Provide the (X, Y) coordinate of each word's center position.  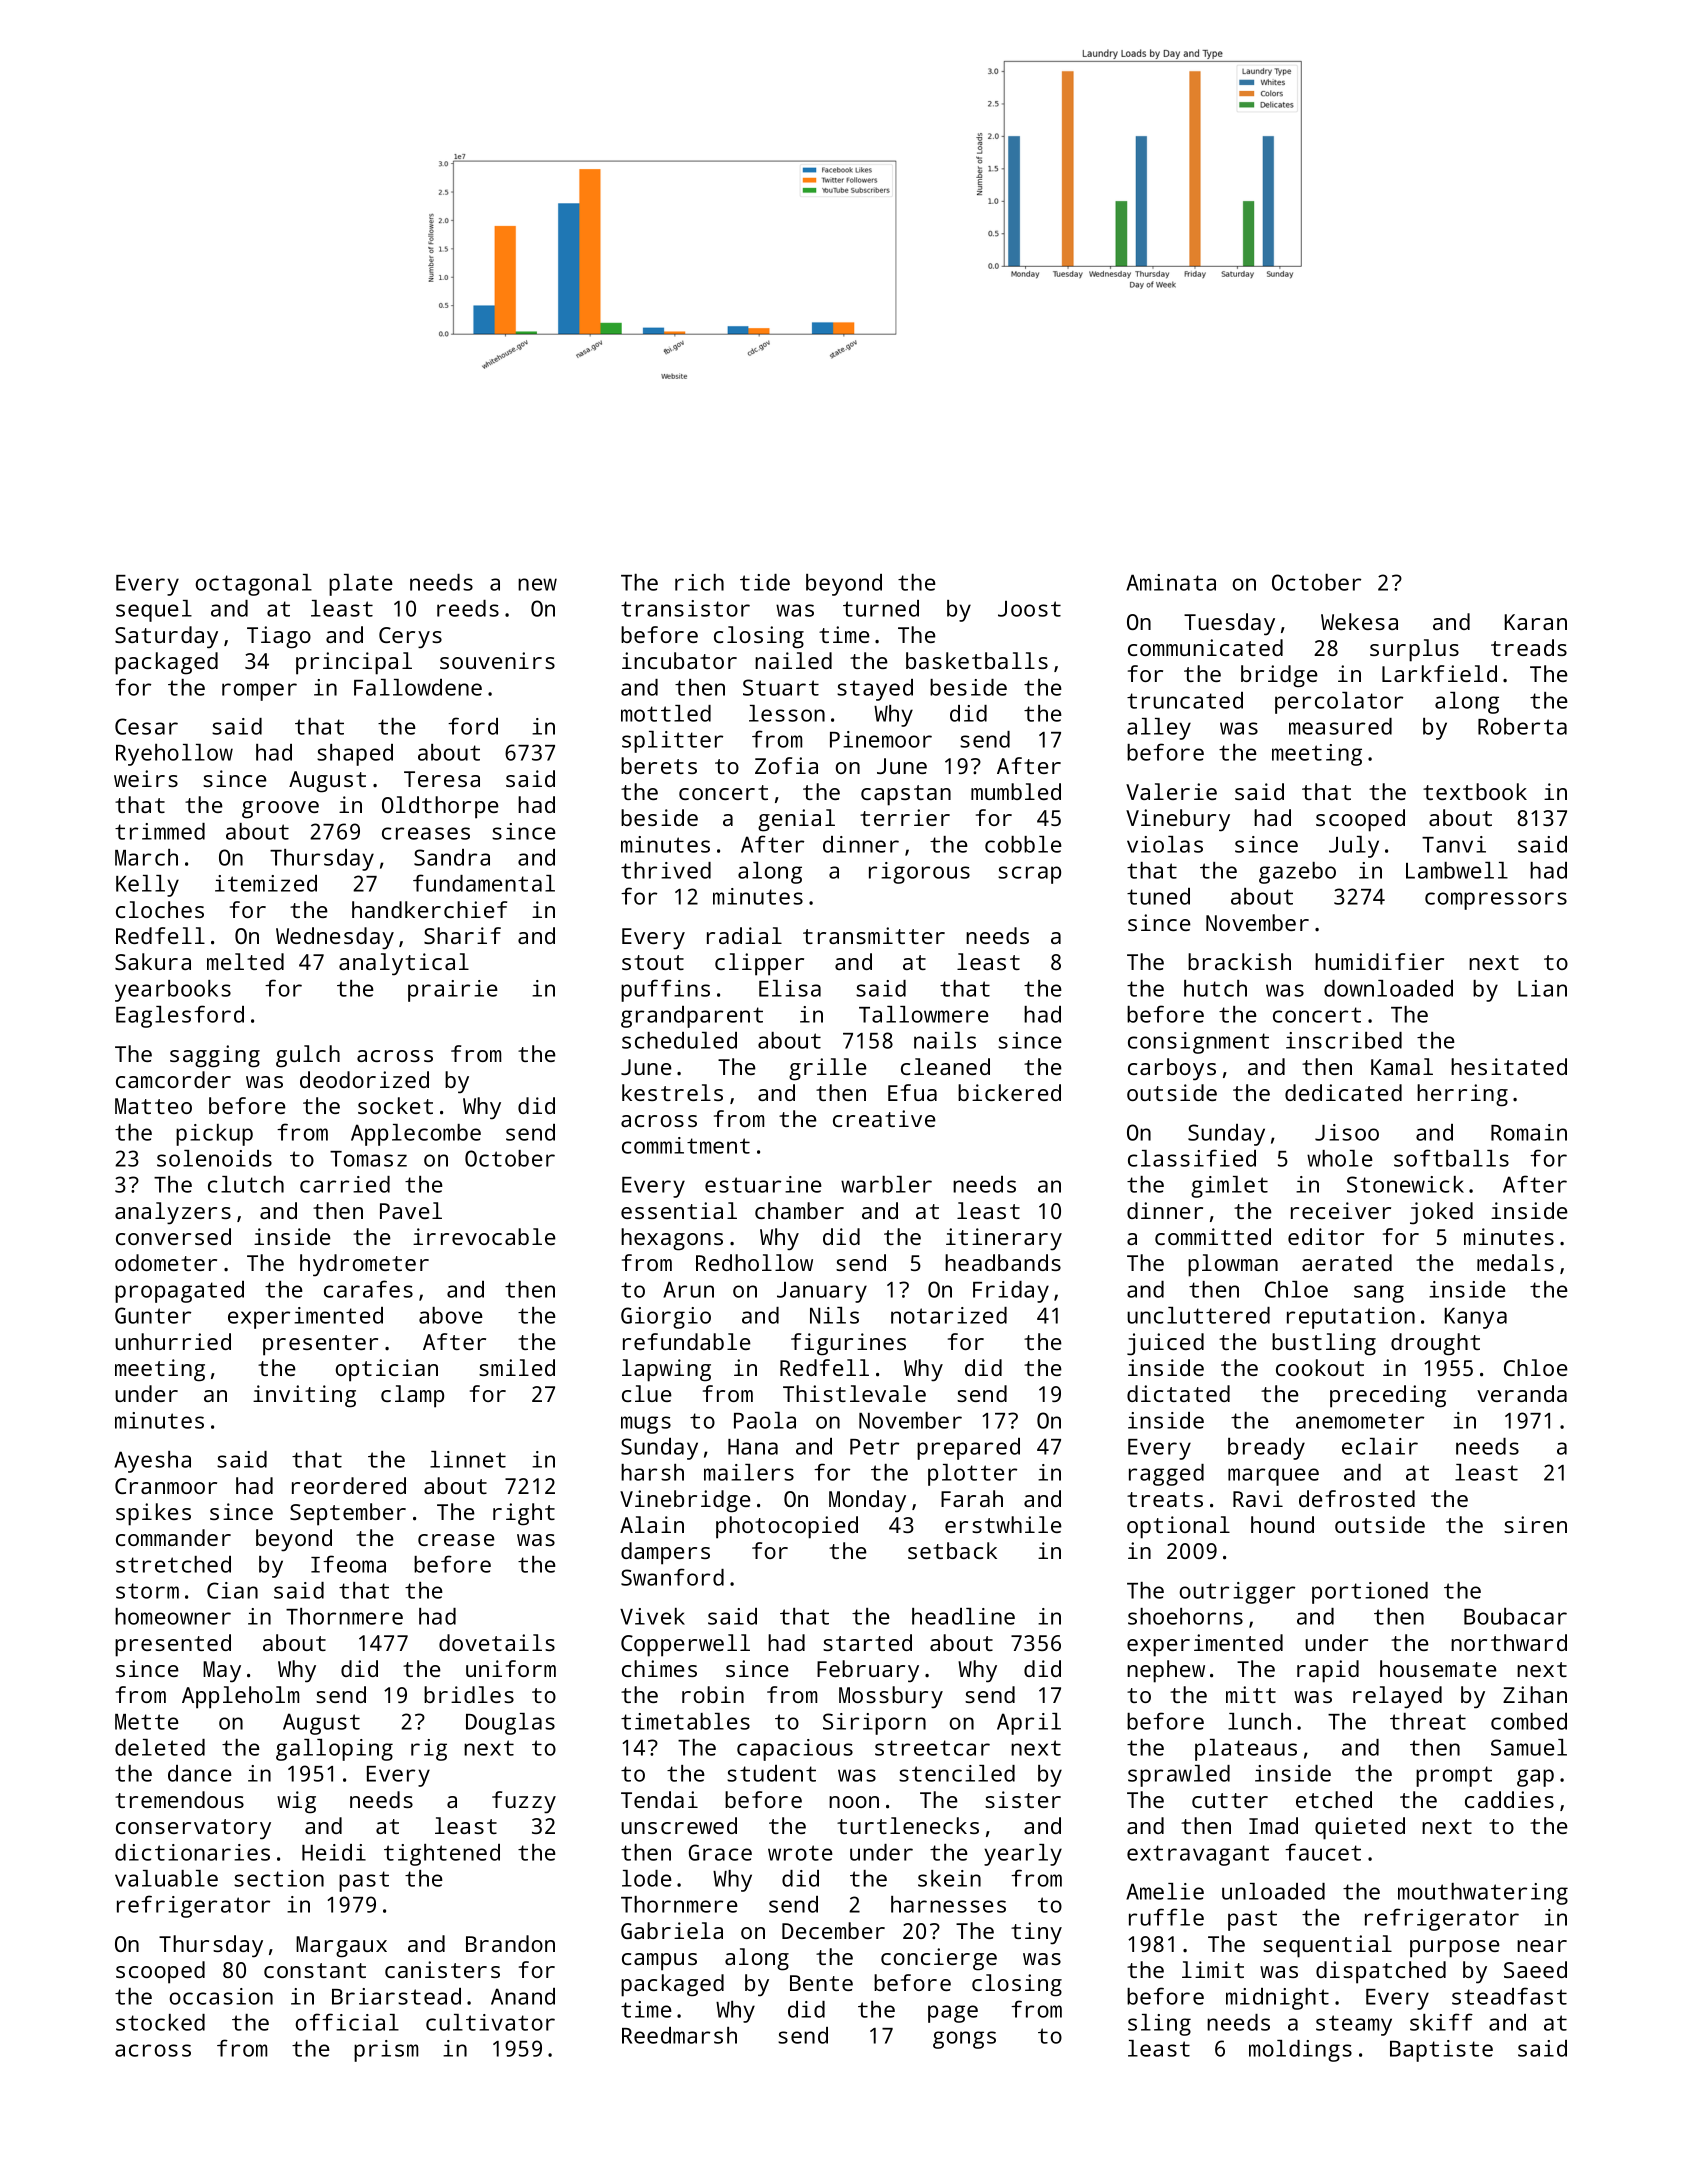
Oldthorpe (440, 807)
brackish (1239, 961)
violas (1165, 844)
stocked (160, 2022)
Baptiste (1441, 2051)
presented (173, 1645)
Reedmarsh (679, 2035)
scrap (1029, 875)
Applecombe (416, 1135)
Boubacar (1515, 1616)
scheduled (679, 1040)
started (867, 1642)
